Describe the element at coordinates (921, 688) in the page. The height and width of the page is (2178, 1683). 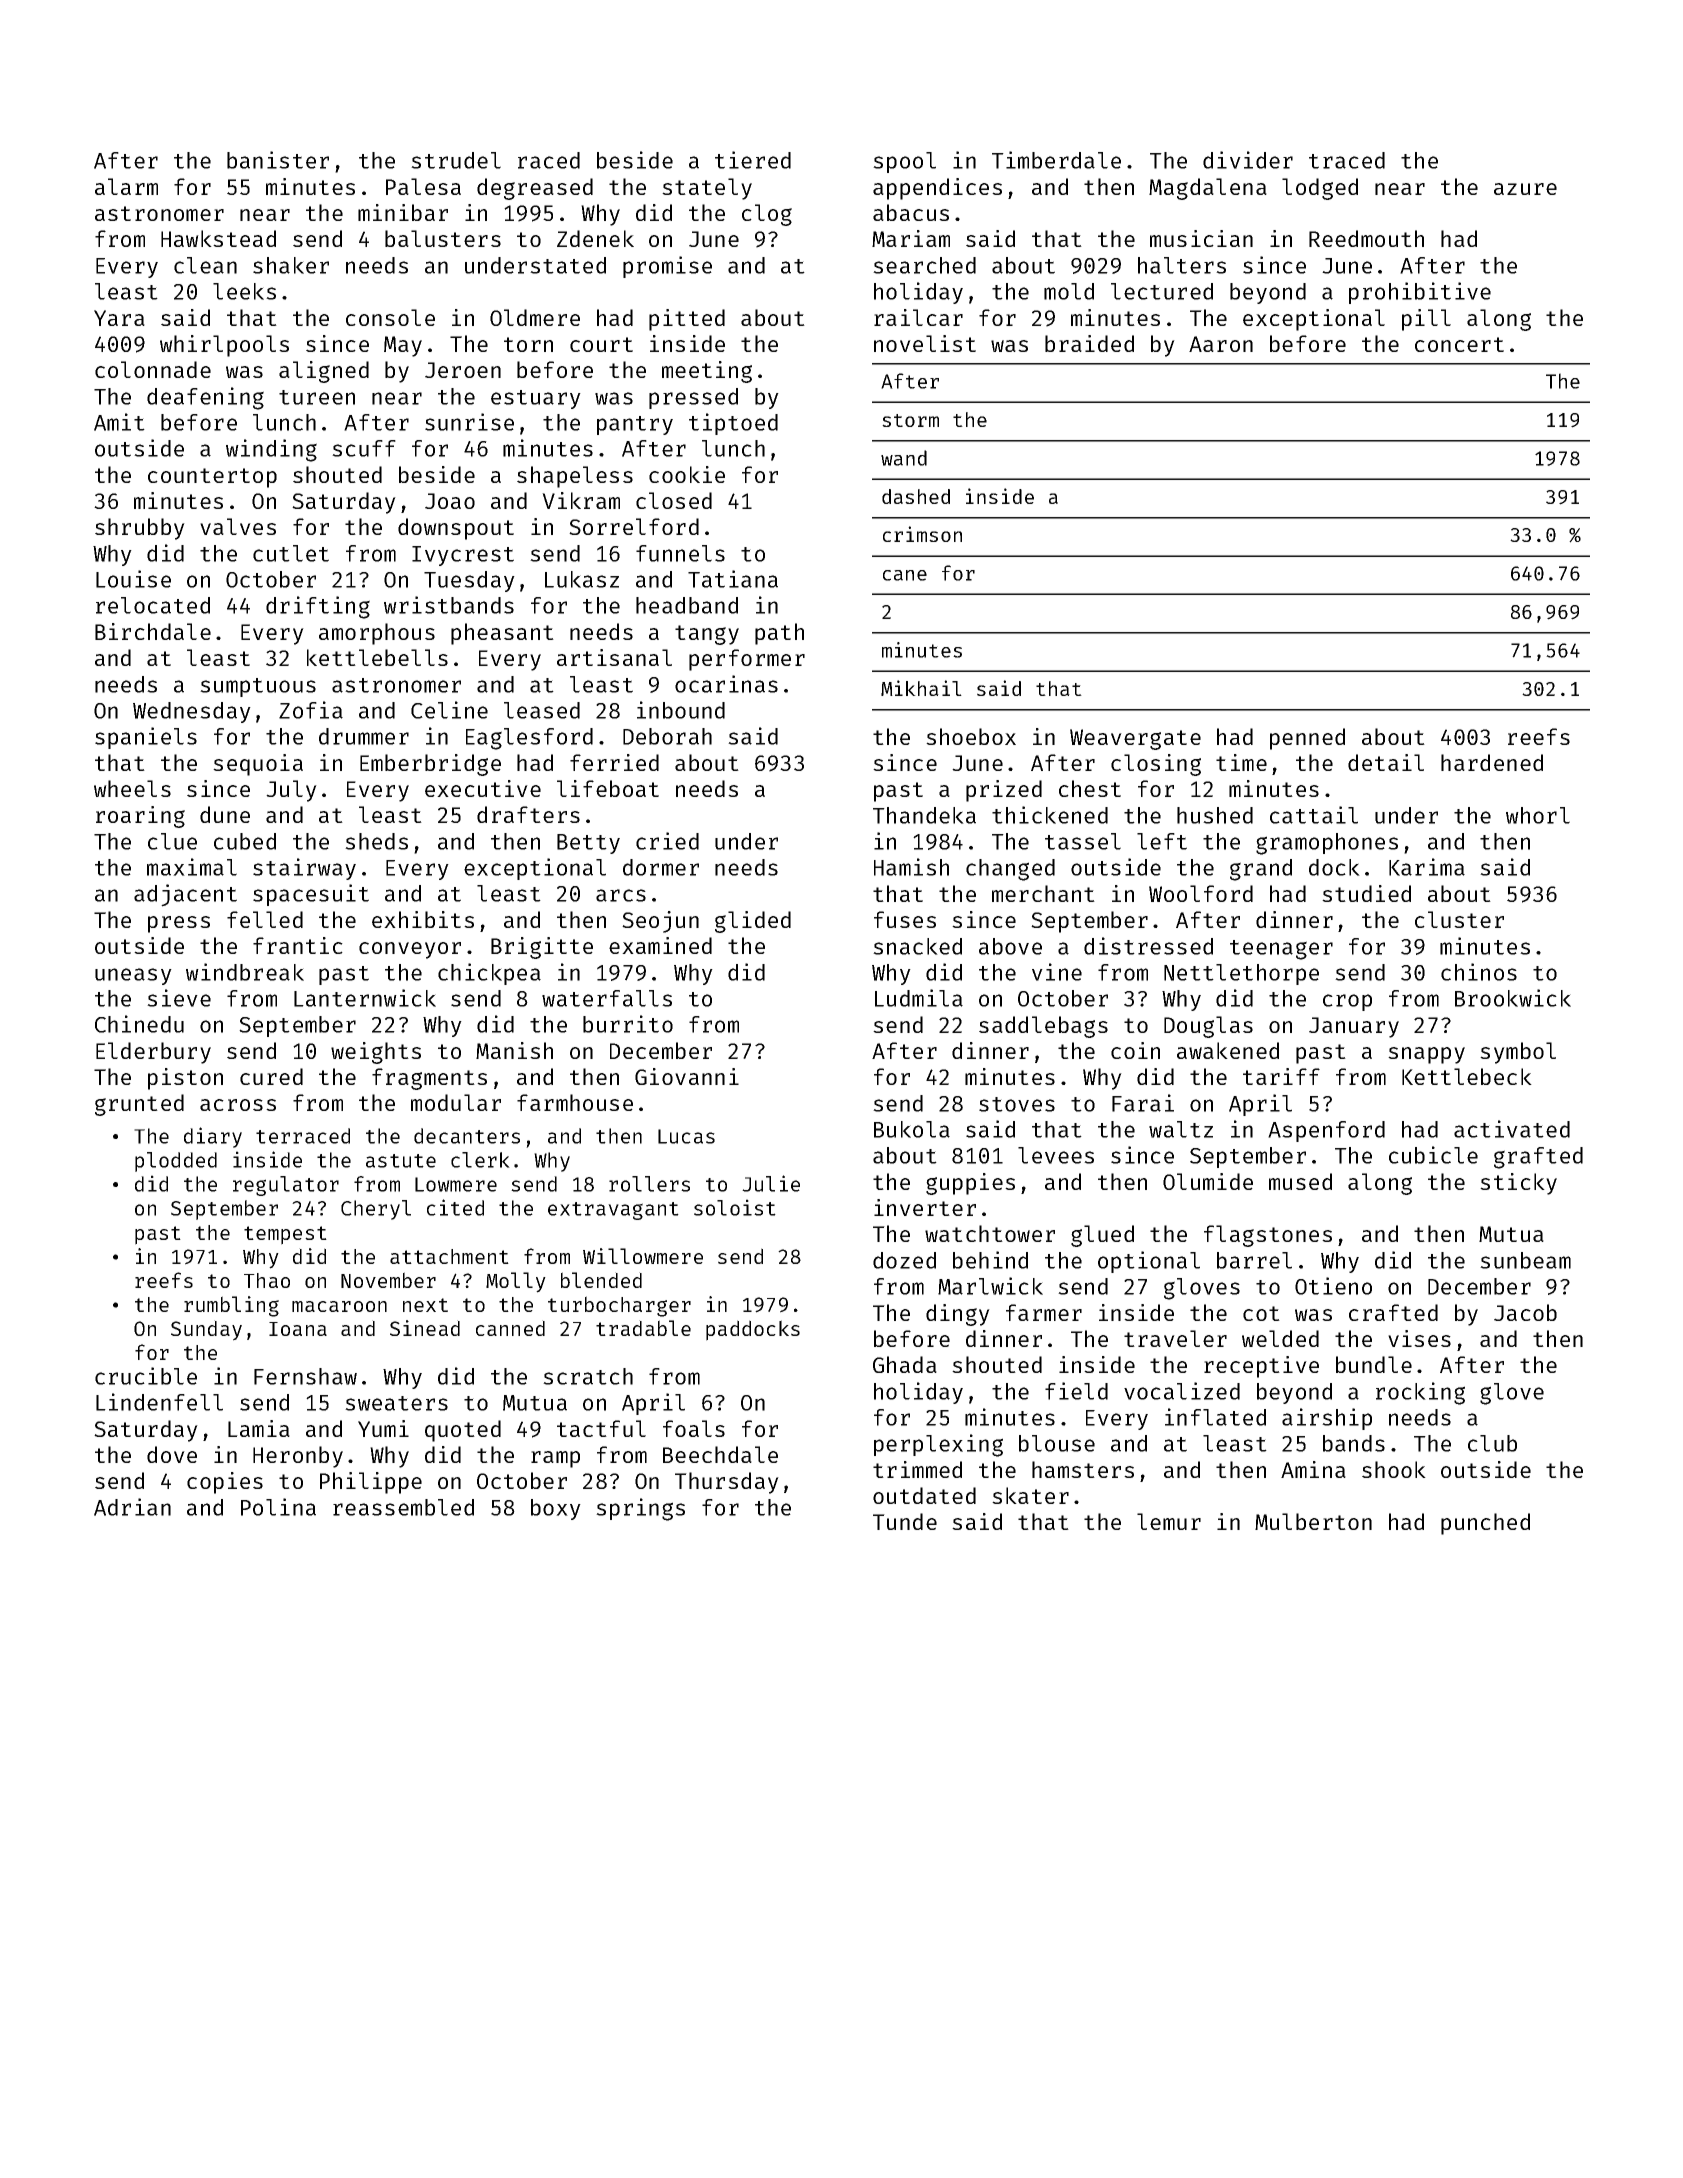
I see `Mikhail` at that location.
